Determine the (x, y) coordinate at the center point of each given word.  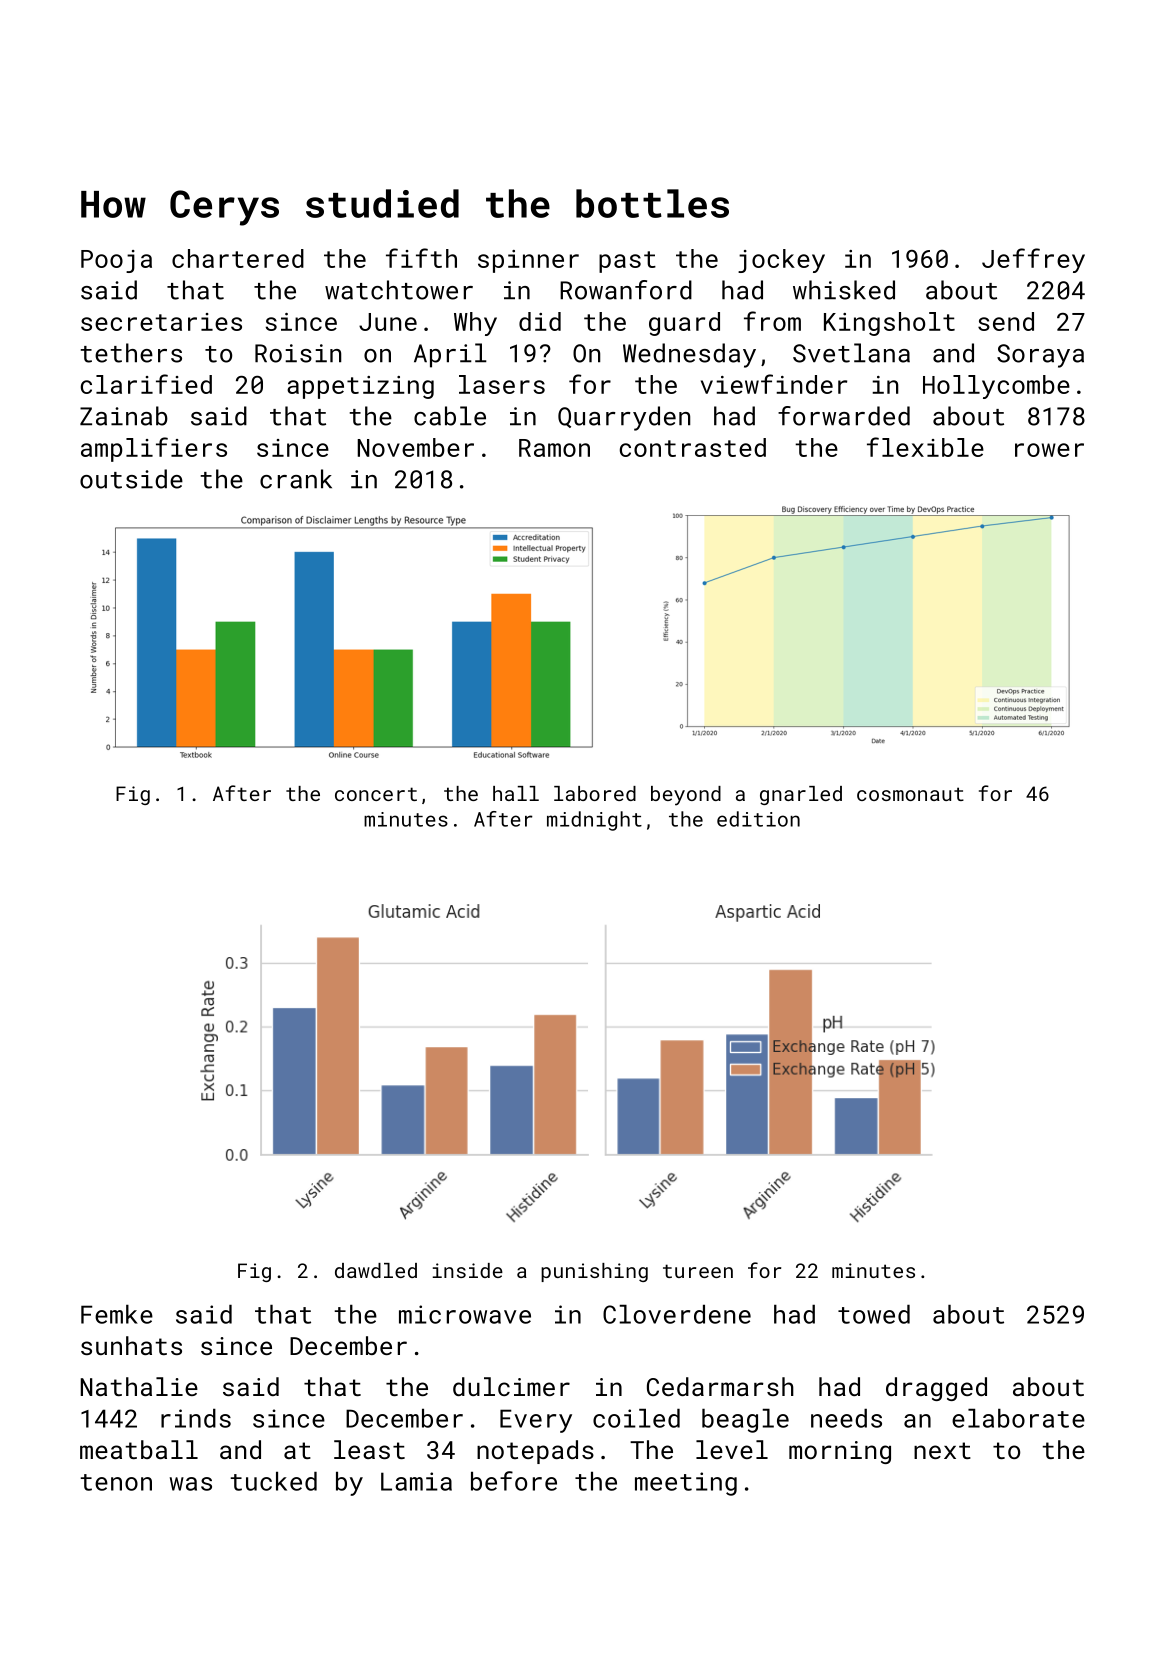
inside (468, 1270)
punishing (594, 1272)
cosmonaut (910, 794)
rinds (196, 1418)
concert (376, 794)
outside (131, 479)
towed (874, 1314)
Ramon (554, 448)
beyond (686, 796)
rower (1049, 450)
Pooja (116, 261)
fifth (421, 258)
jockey (781, 261)
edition (758, 819)
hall (516, 793)
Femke (117, 1314)
